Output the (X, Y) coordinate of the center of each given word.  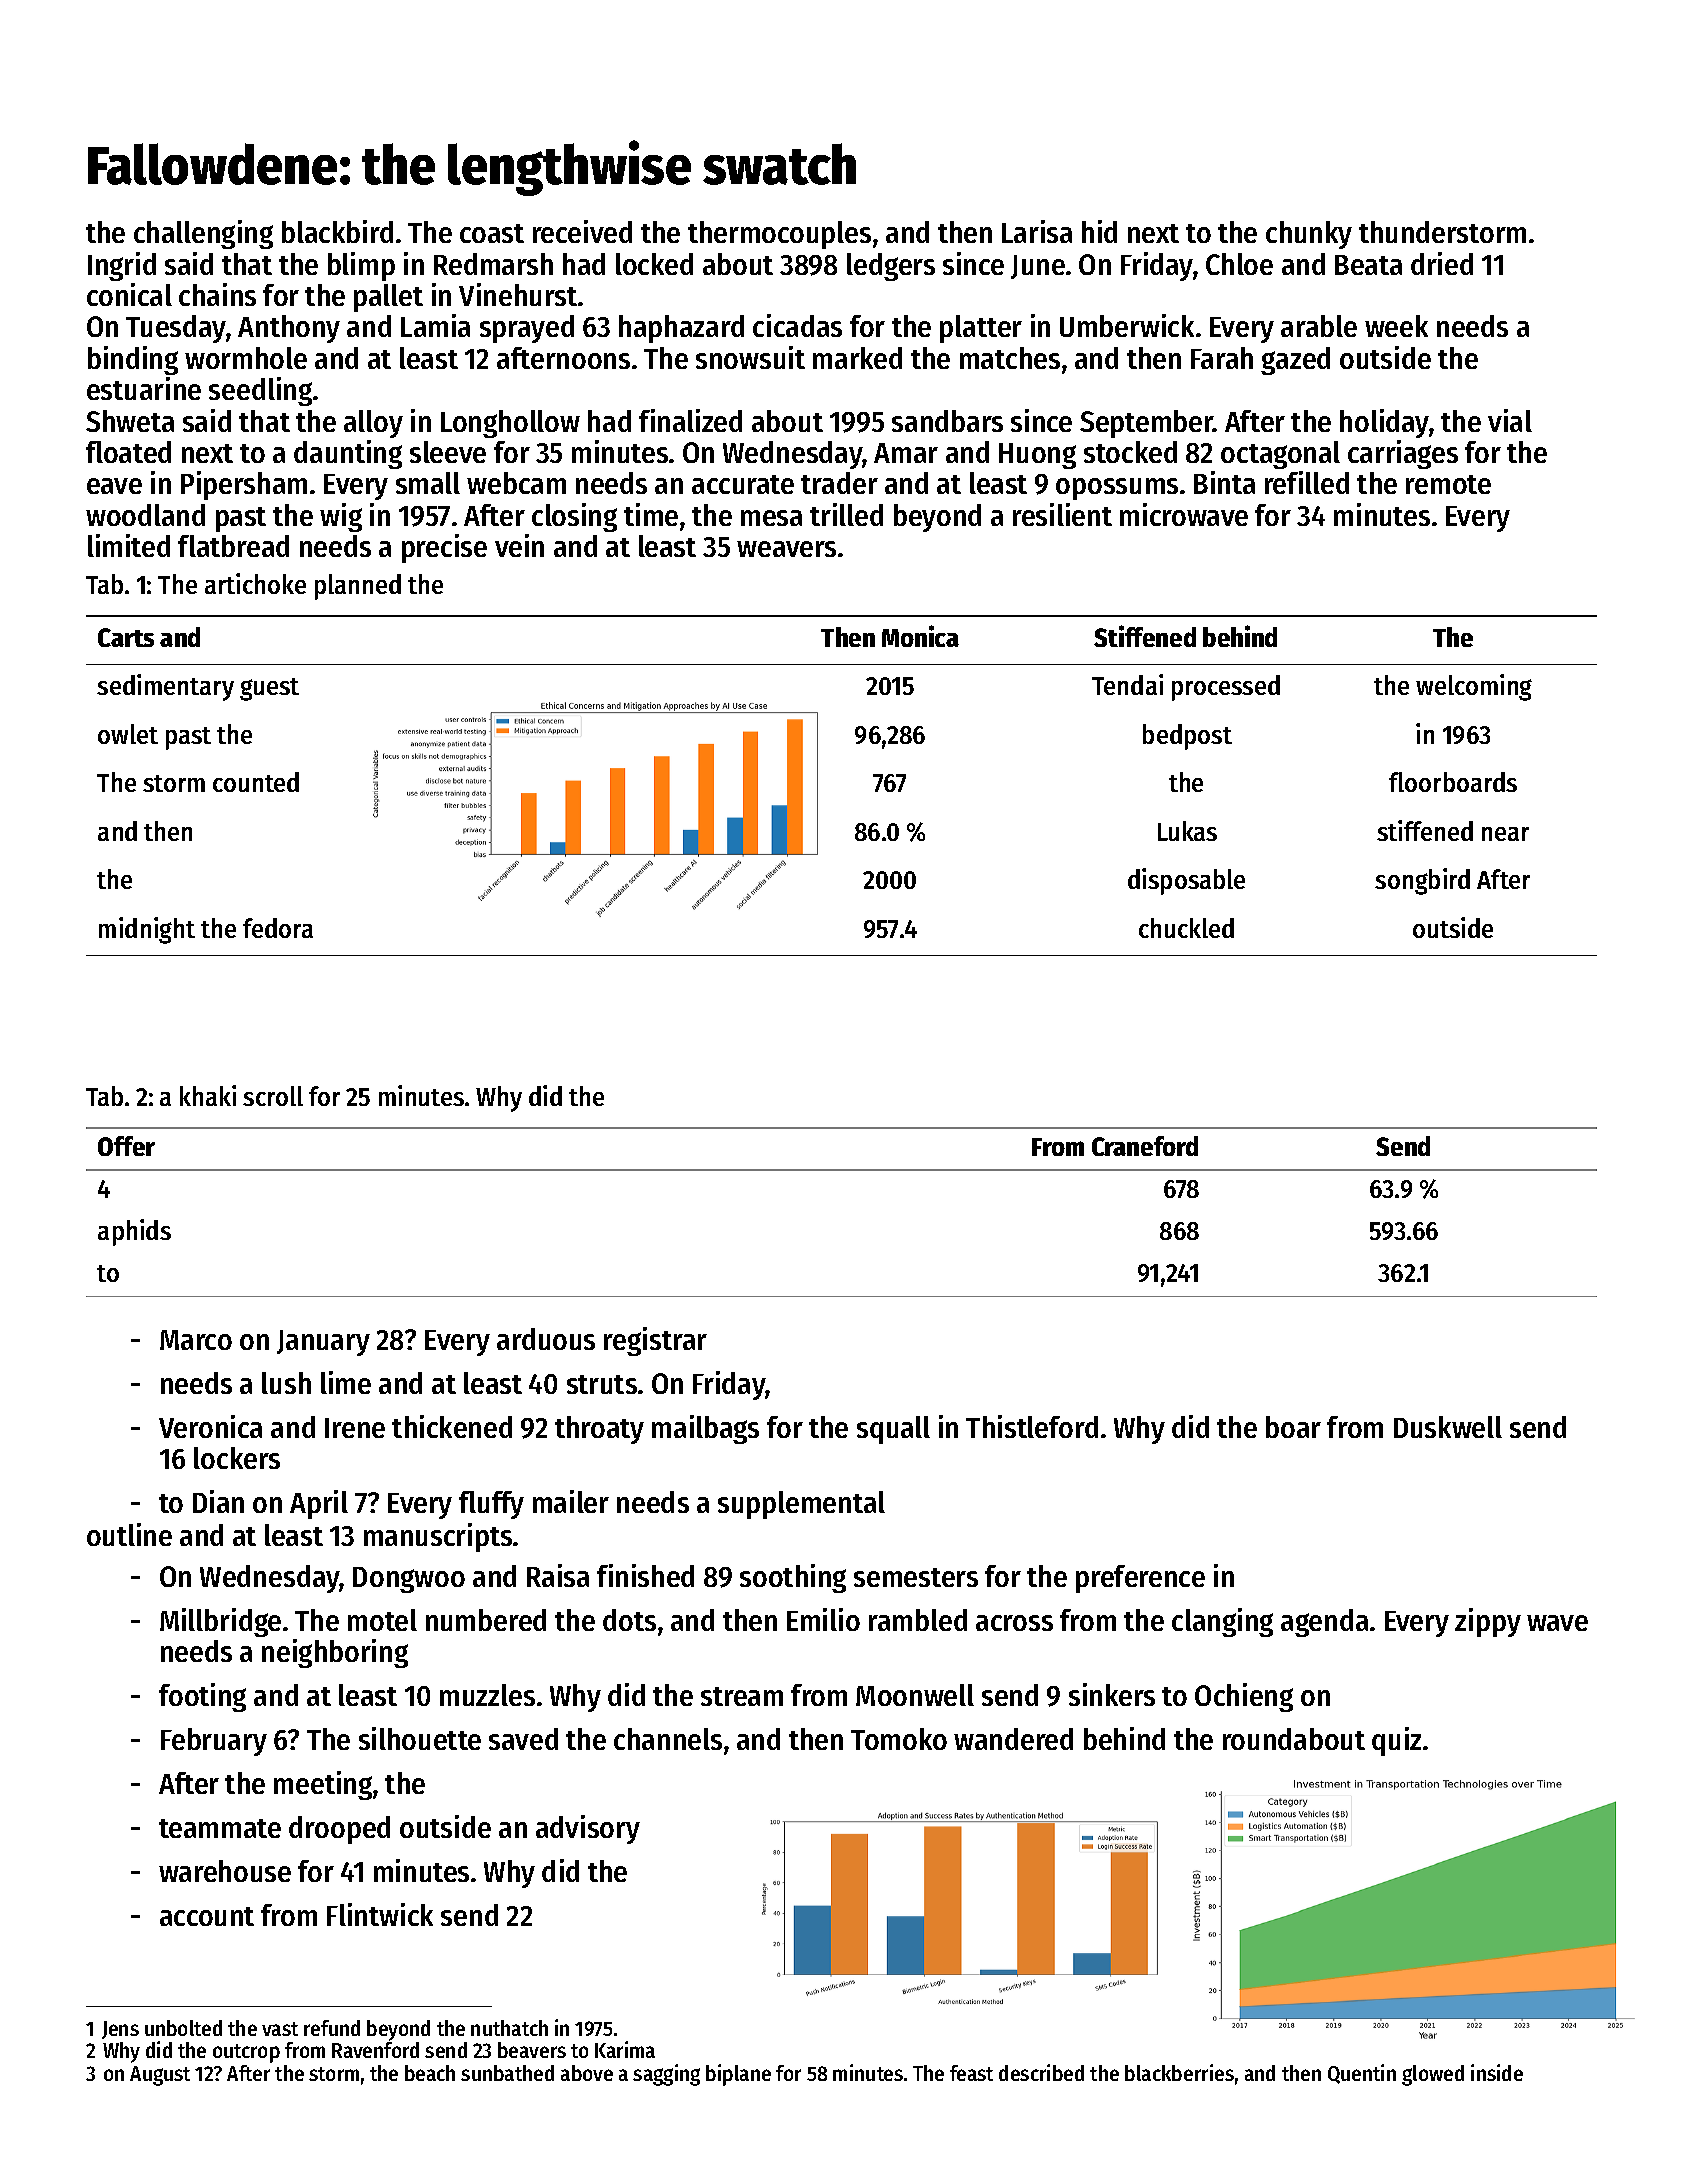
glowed (1433, 2075)
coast (492, 233)
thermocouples (779, 235)
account (207, 1916)
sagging (666, 2075)
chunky (1309, 235)
